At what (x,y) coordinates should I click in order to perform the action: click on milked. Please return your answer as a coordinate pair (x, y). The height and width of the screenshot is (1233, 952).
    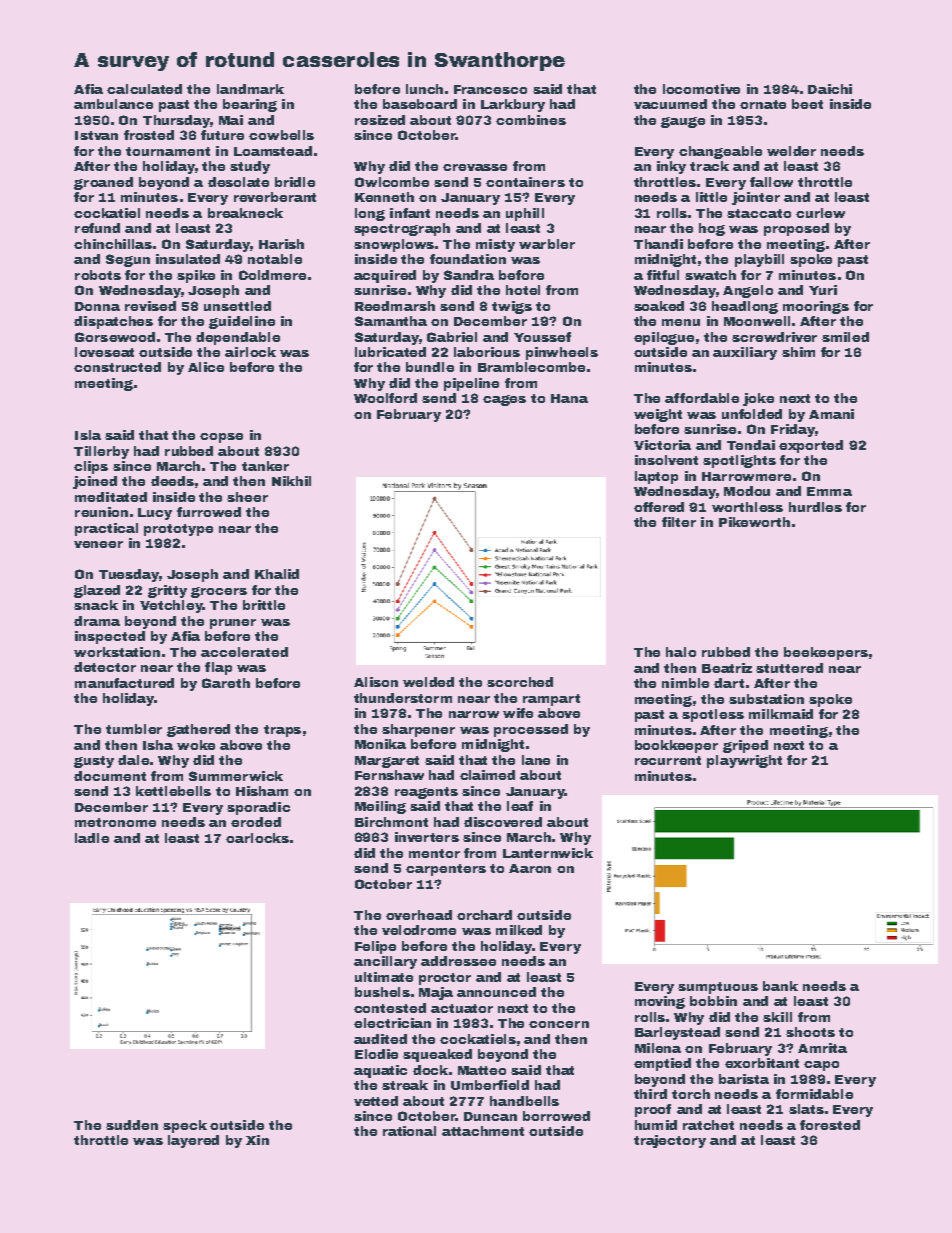
    Looking at the image, I should click on (519, 930).
